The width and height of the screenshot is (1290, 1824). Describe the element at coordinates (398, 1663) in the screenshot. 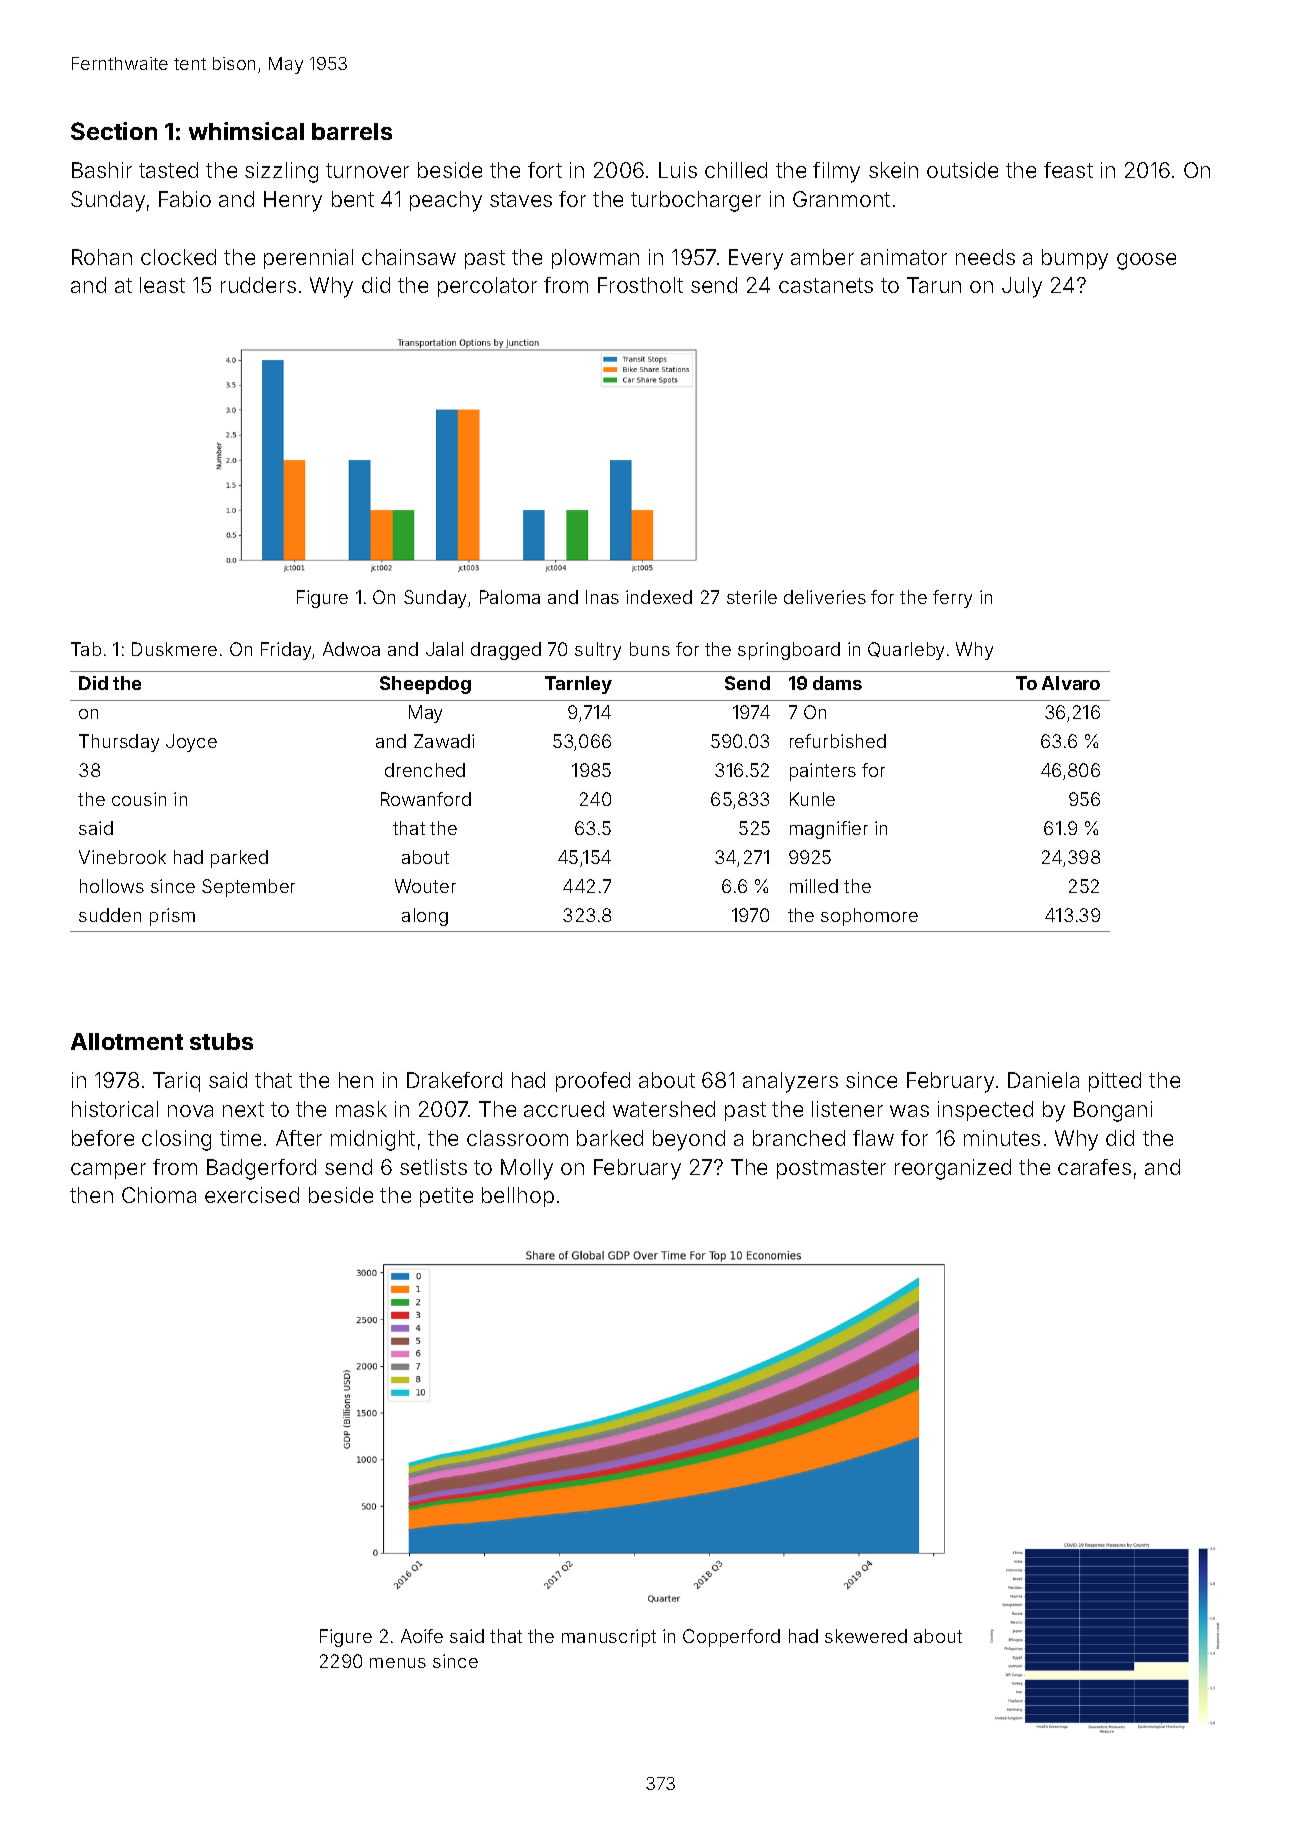

I see `menus` at that location.
